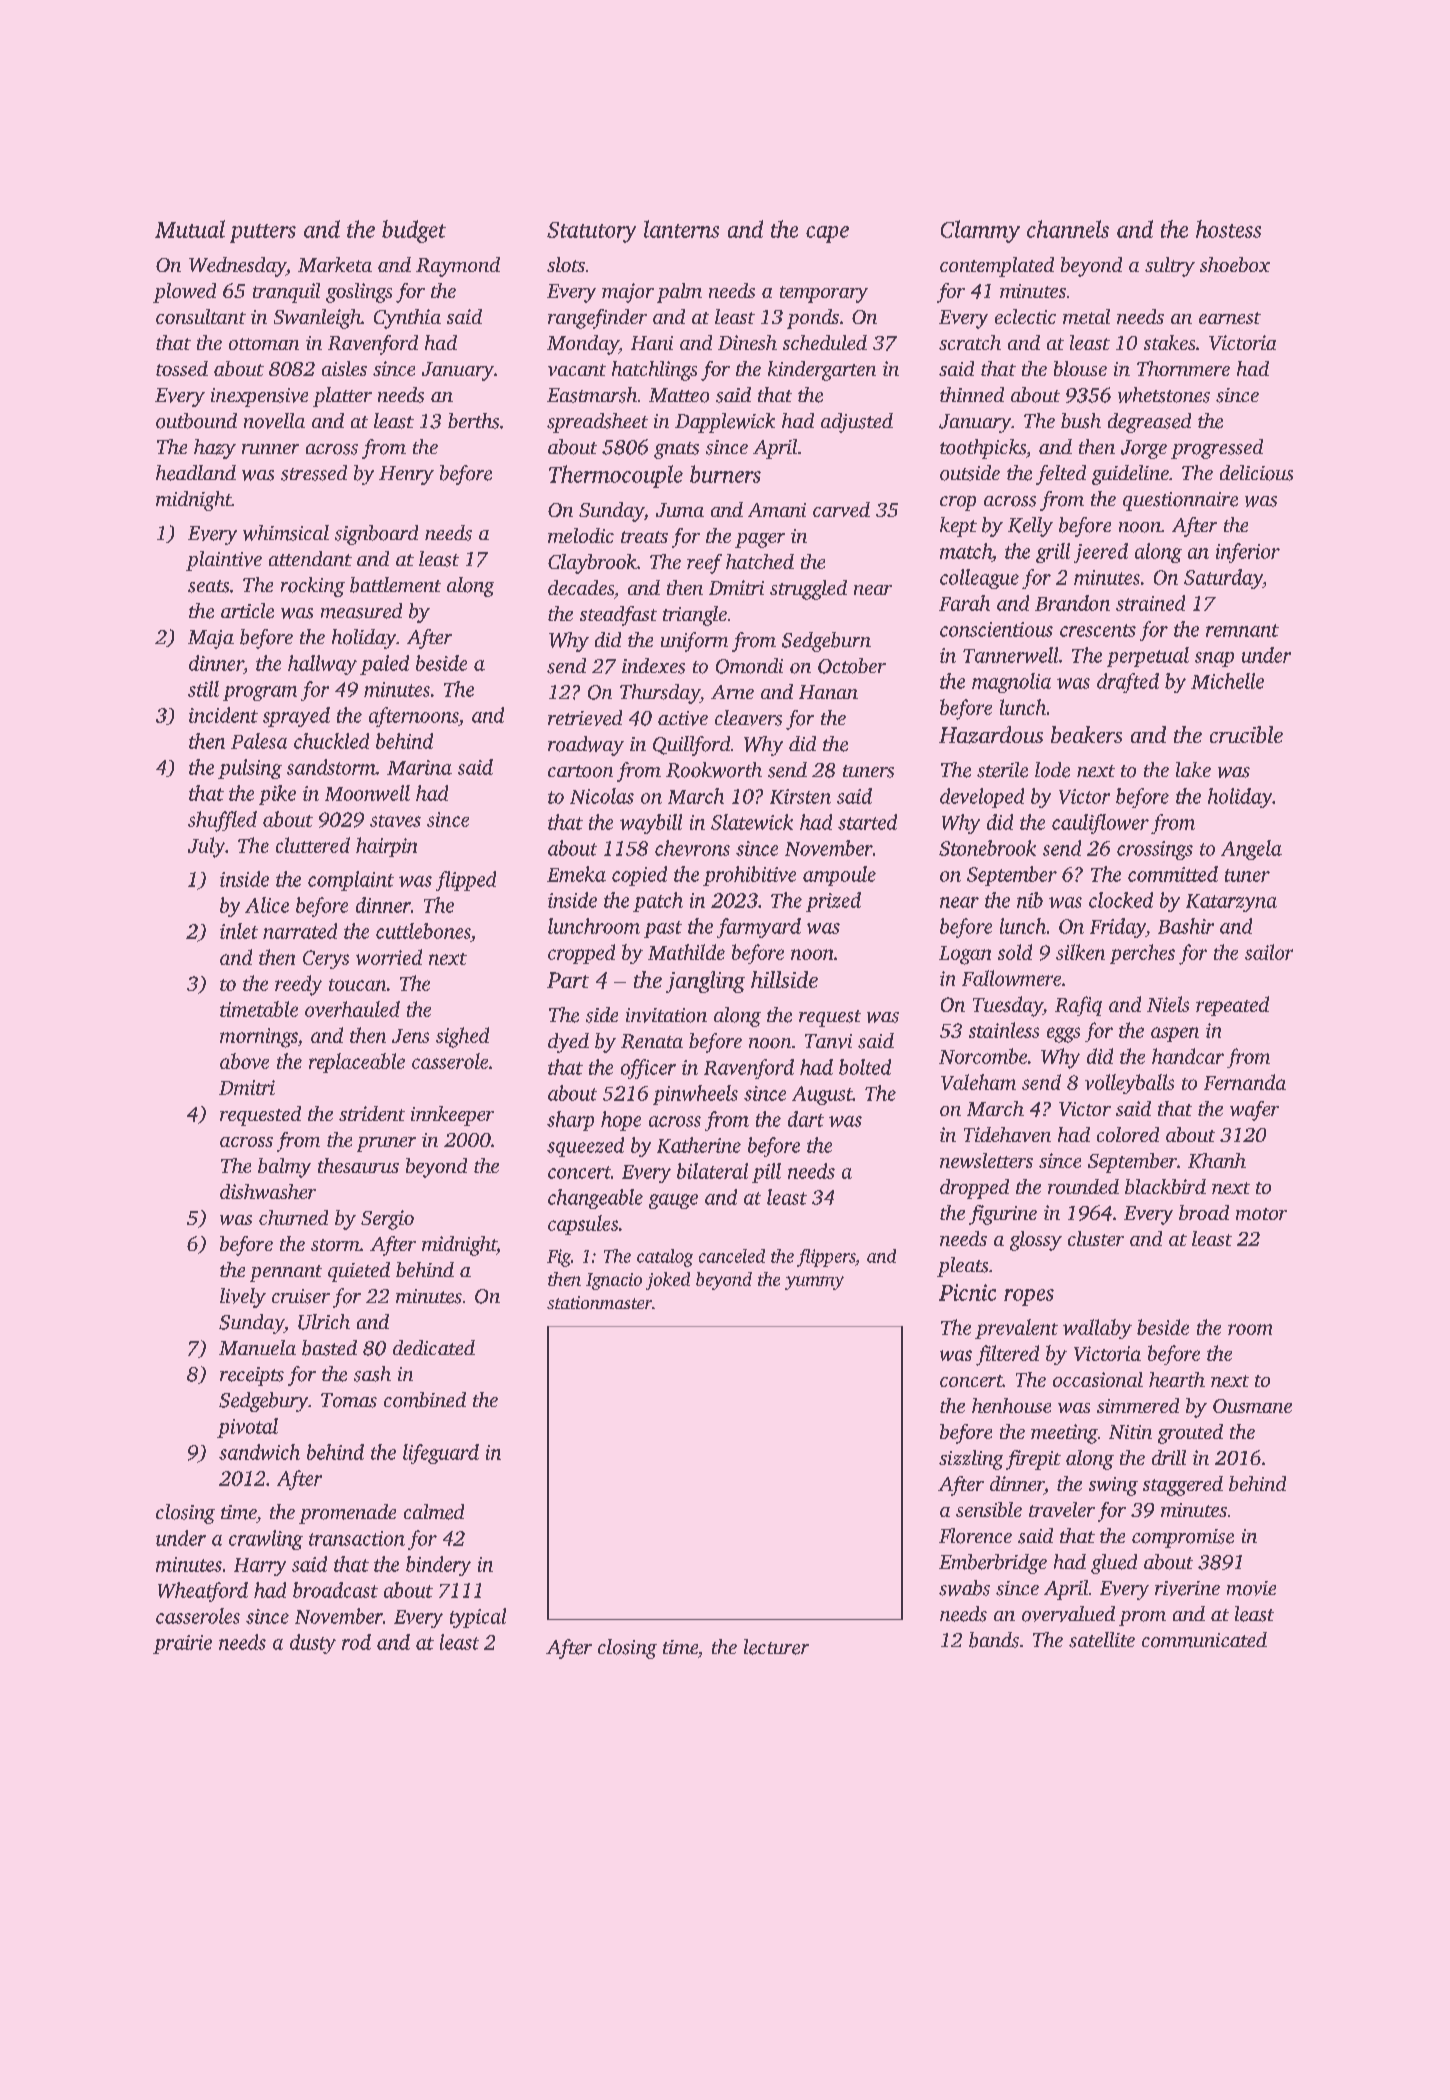  Describe the element at coordinates (434, 1512) in the screenshot. I see `calmed` at that location.
